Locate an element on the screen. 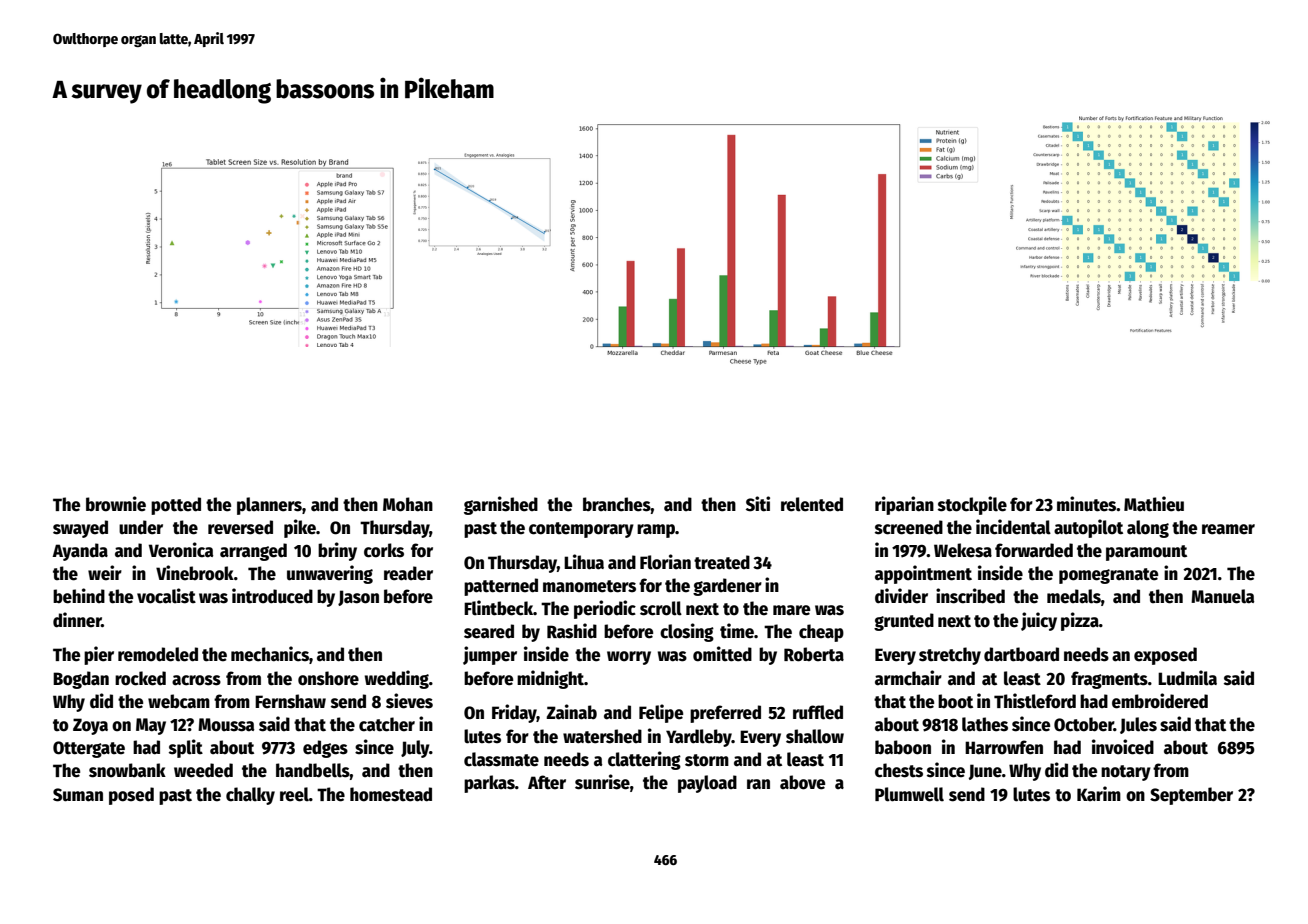 Image resolution: width=1308 pixels, height=924 pixels. Manuela is located at coordinates (1222, 596).
